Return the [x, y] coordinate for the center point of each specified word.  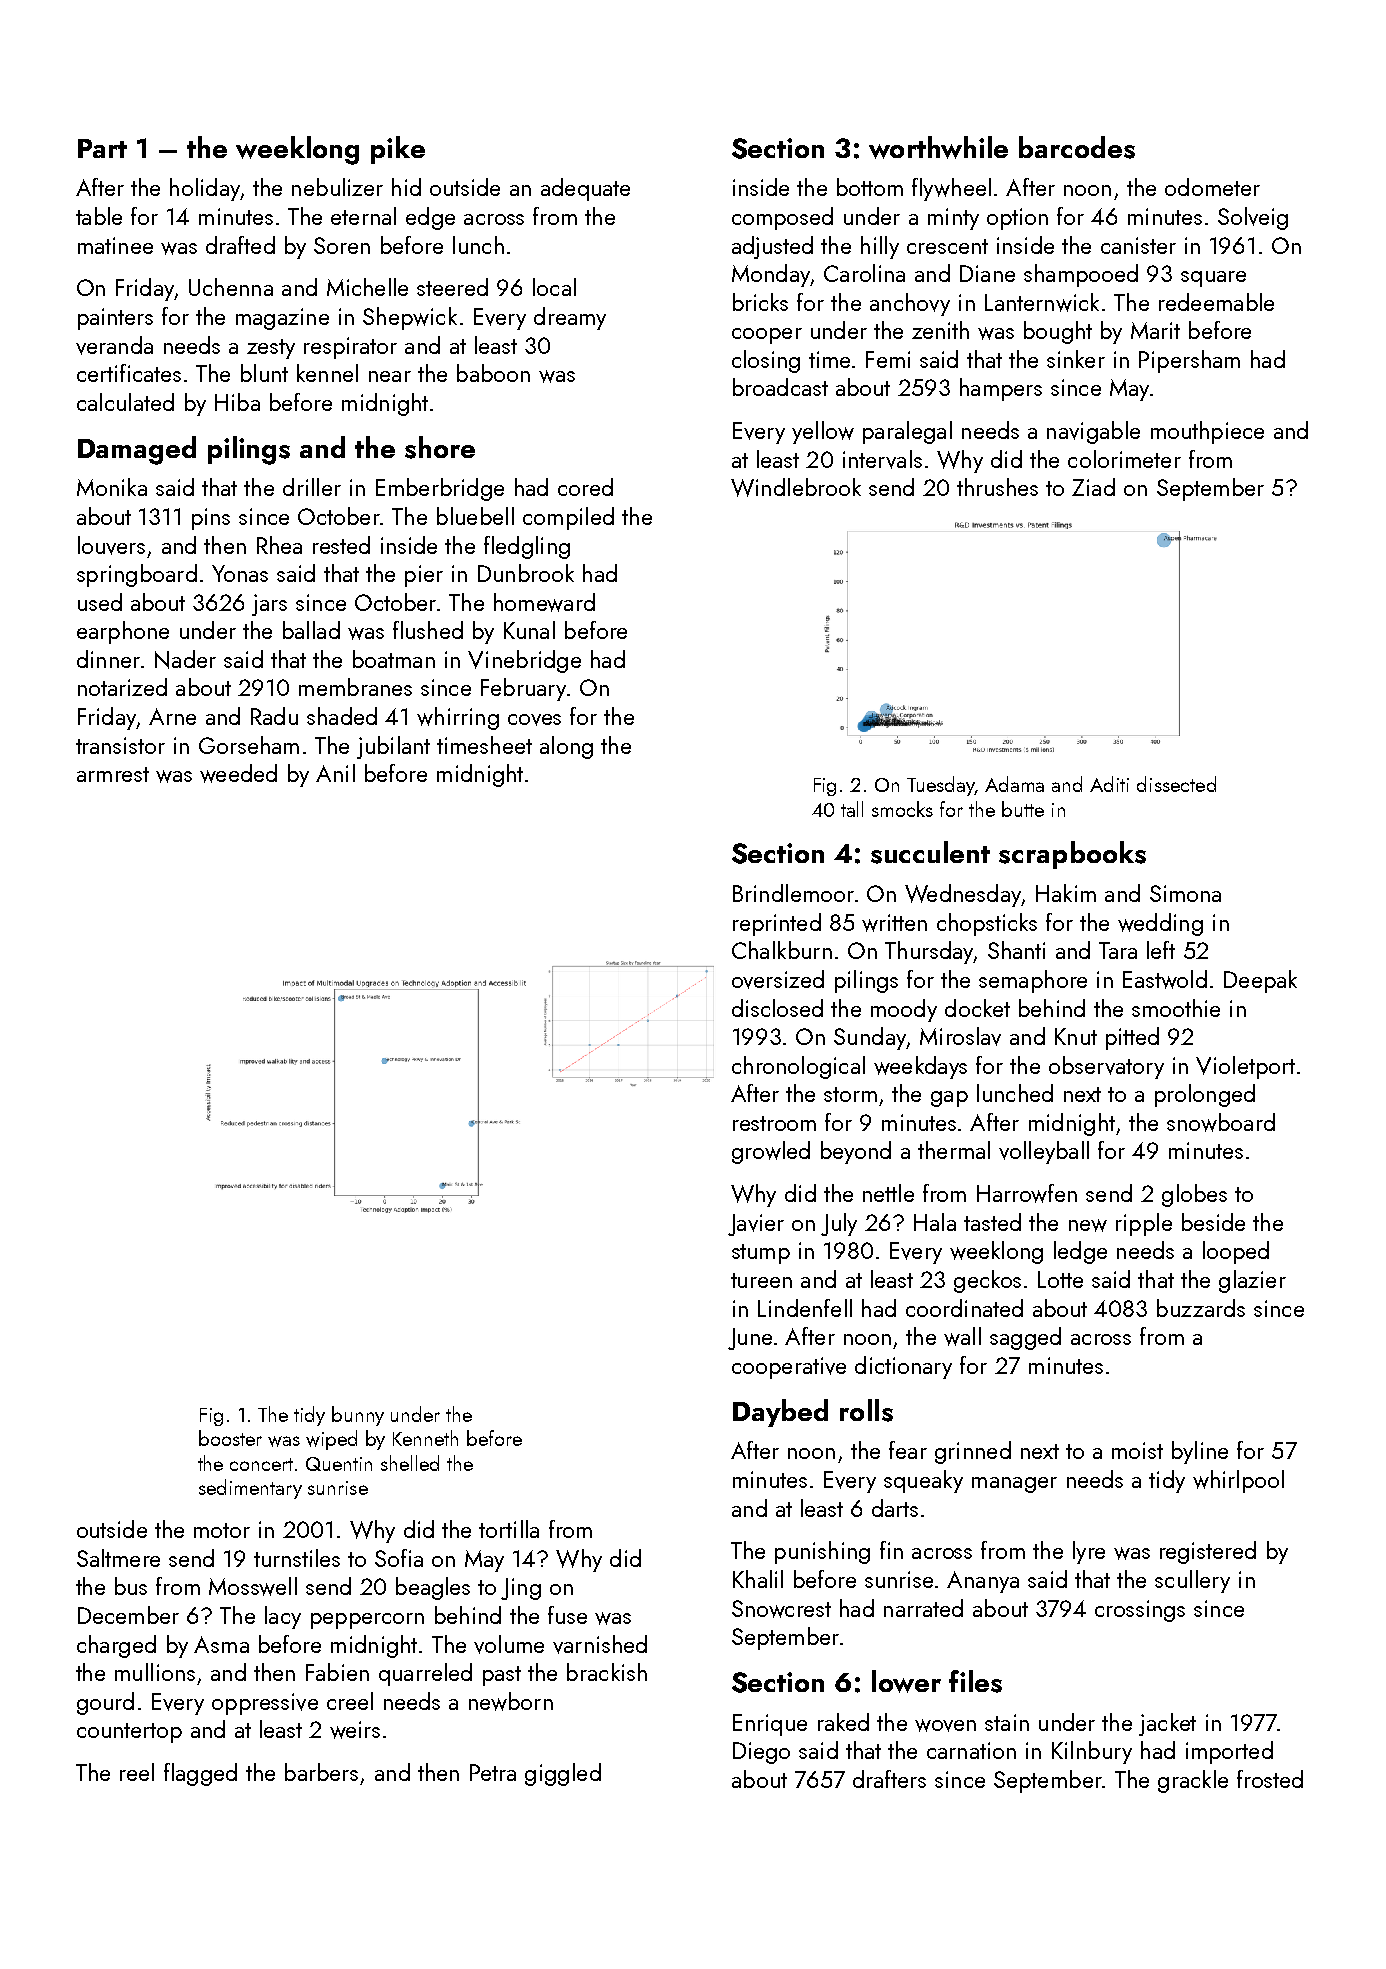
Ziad [1093, 487]
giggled [563, 1774]
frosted [1270, 1779]
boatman [394, 659]
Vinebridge [524, 661]
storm [850, 1094]
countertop [129, 1733]
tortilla [509, 1529]
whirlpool [1238, 1481]
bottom [870, 187]
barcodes [1077, 147]
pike [398, 150]
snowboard [1221, 1122]
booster [230, 1438]
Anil [335, 773]
